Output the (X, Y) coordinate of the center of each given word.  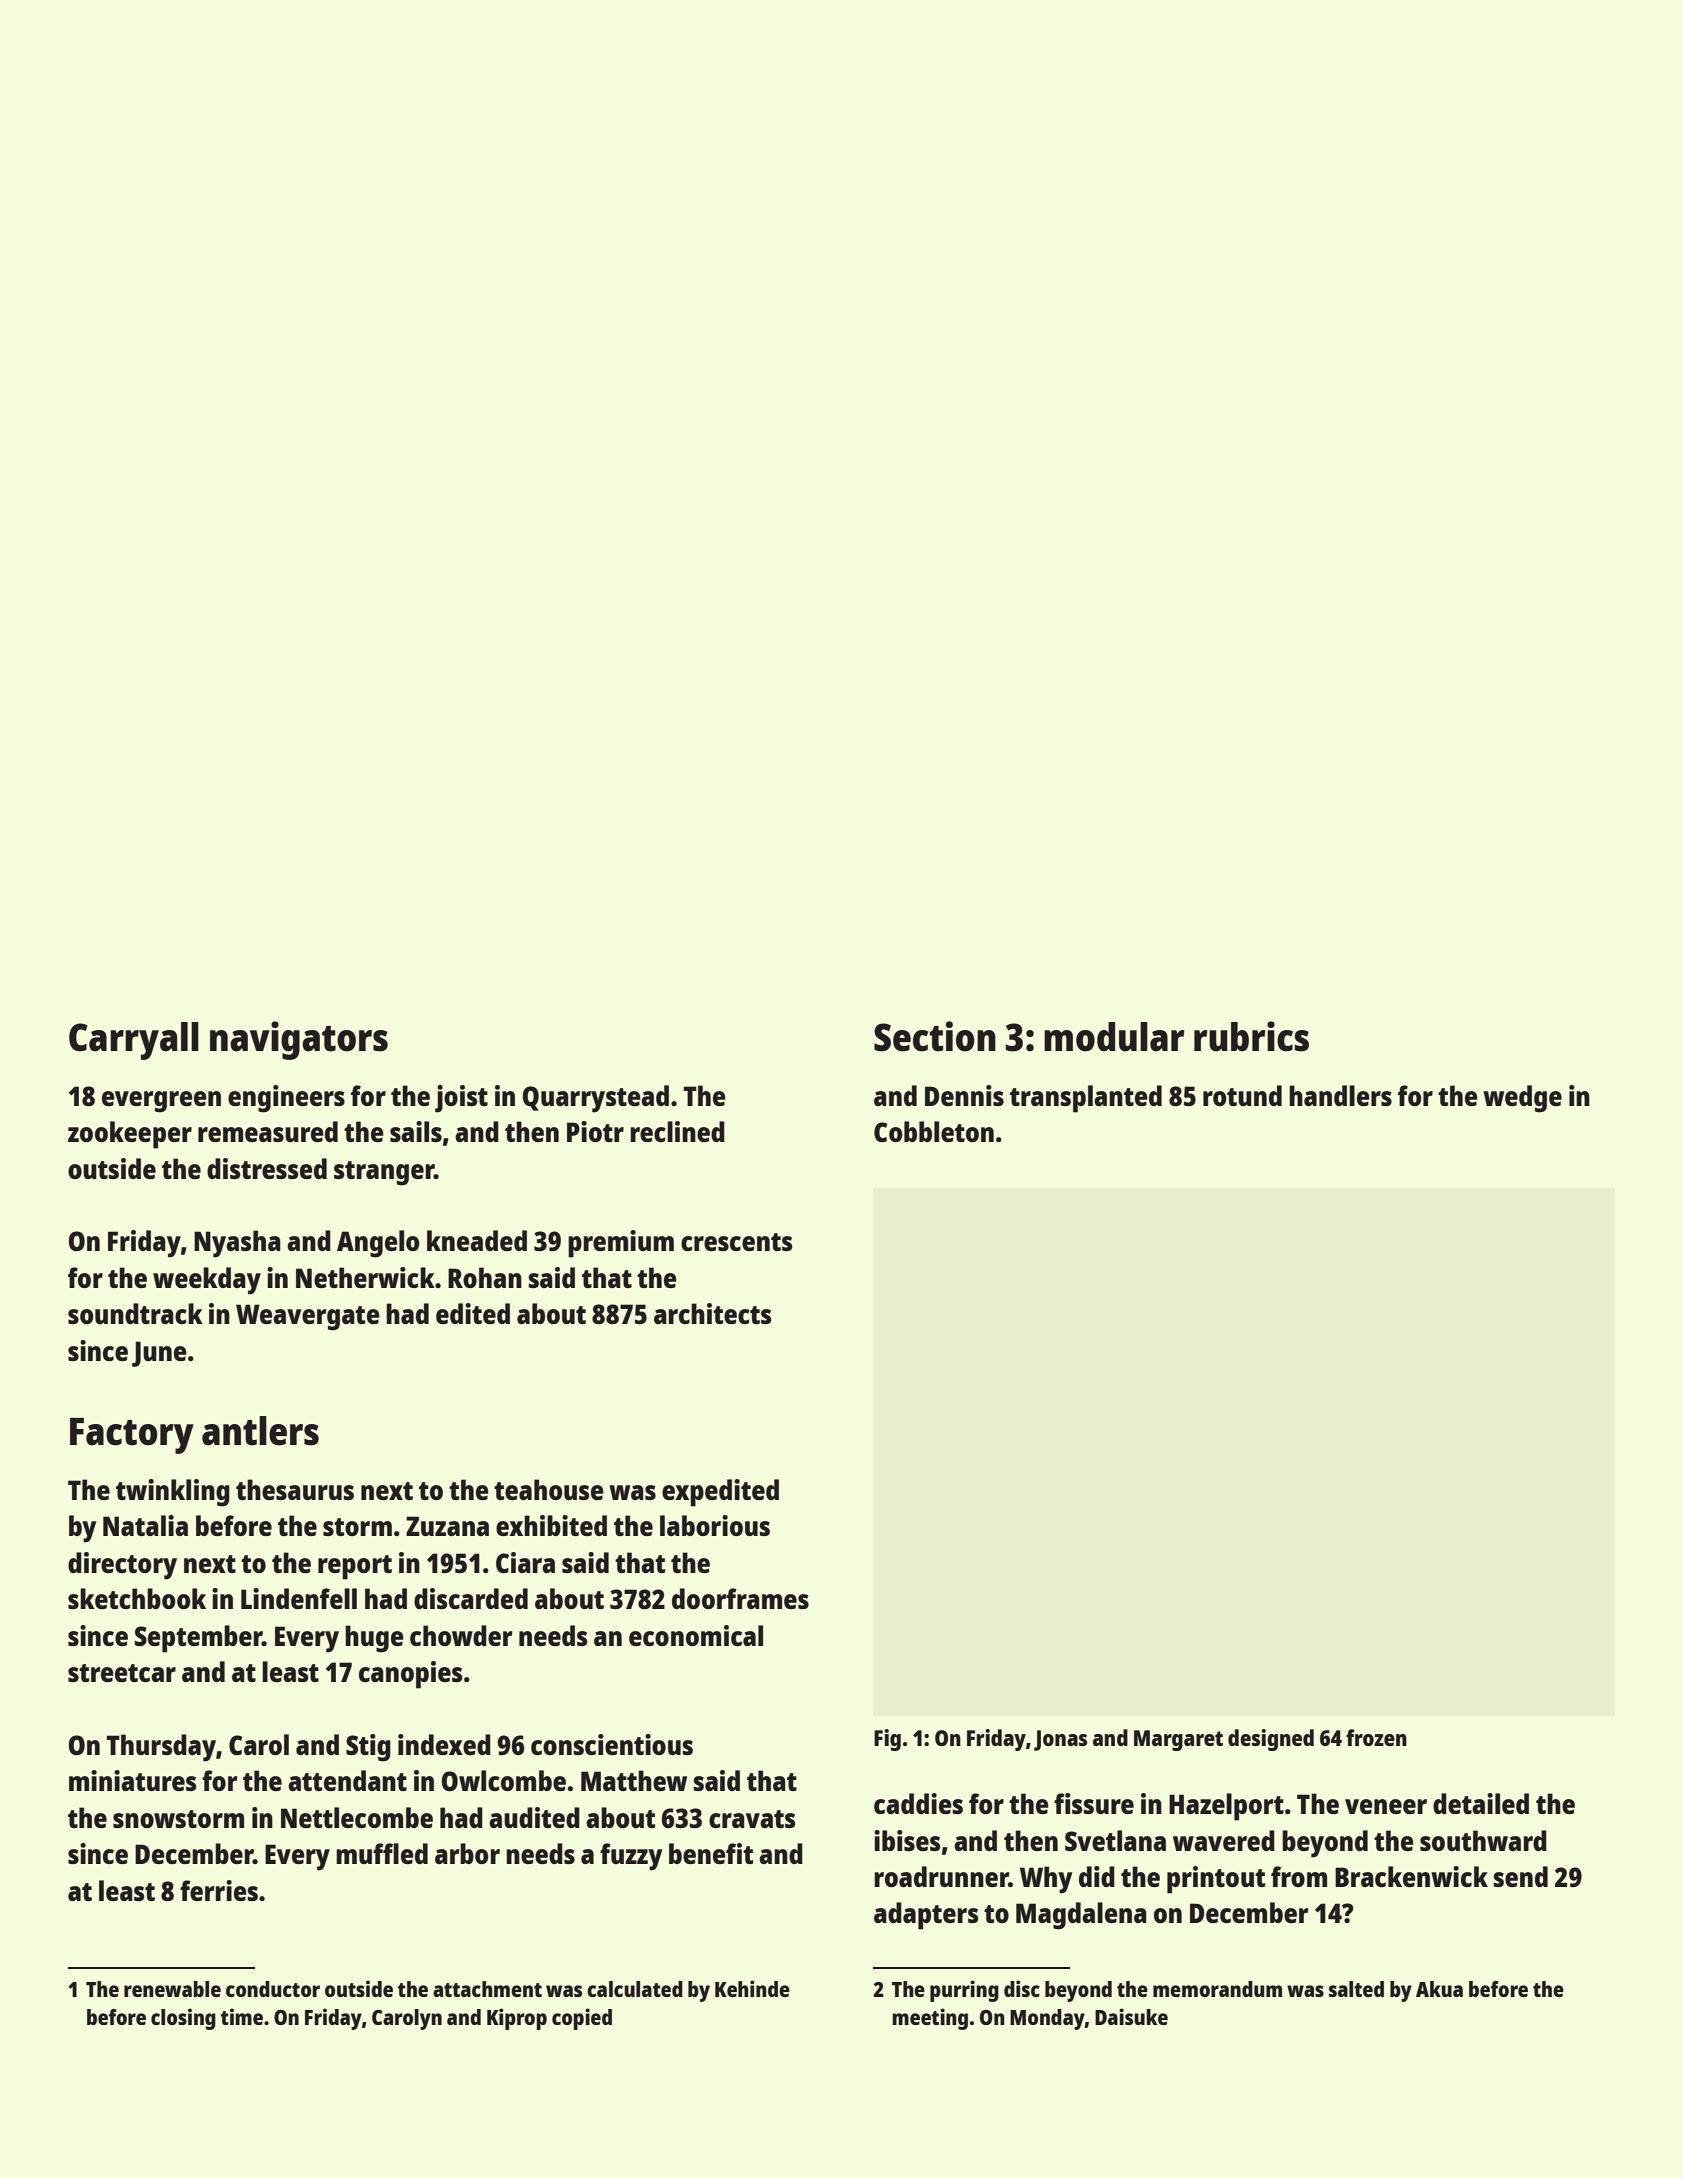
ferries (219, 1890)
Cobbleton (934, 1131)
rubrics (1251, 1036)
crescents (737, 1242)
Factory (132, 1436)
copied (582, 2019)
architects (713, 1313)
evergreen (161, 1102)
